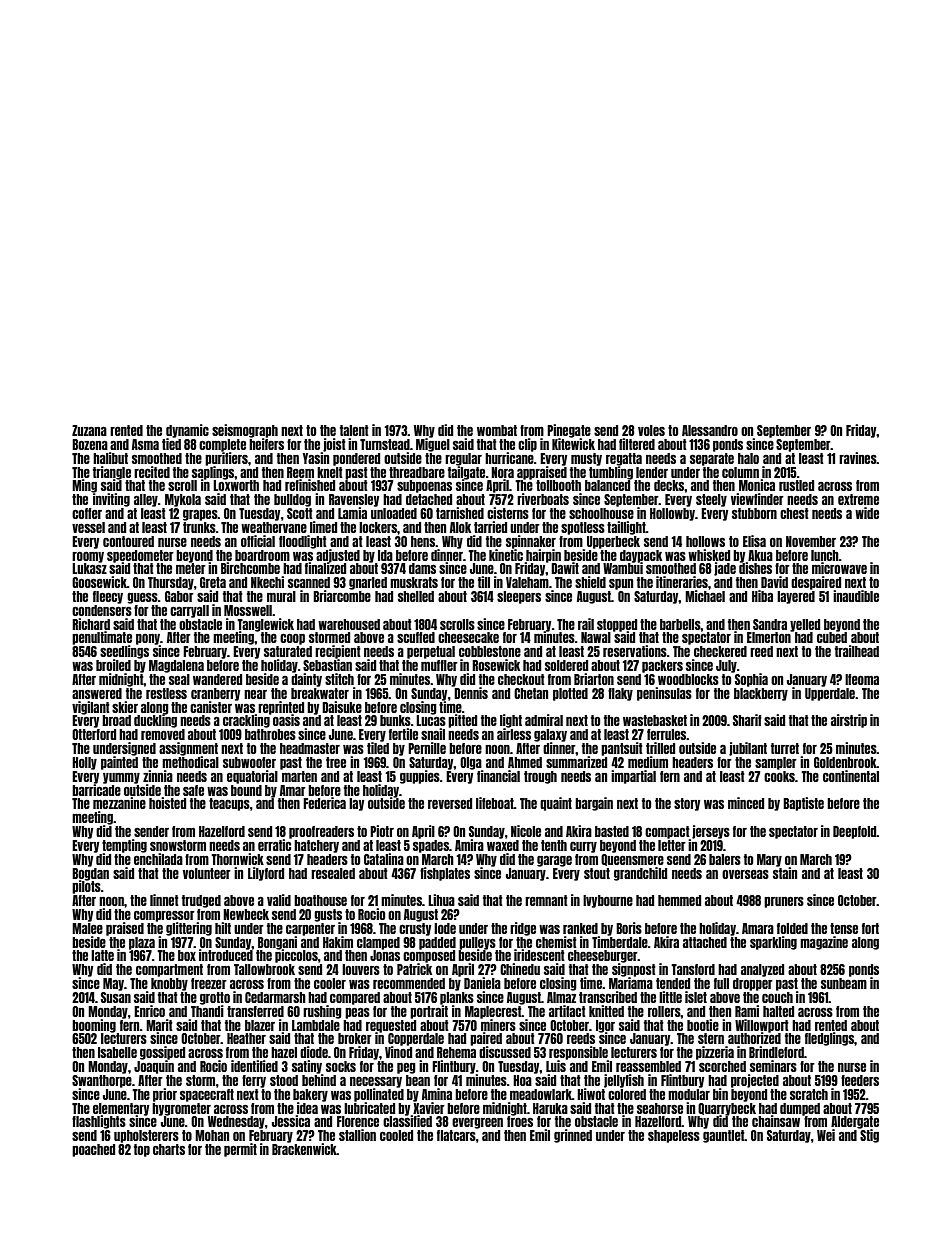  What do you see at coordinates (826, 1135) in the page?
I see `Wei` at bounding box center [826, 1135].
